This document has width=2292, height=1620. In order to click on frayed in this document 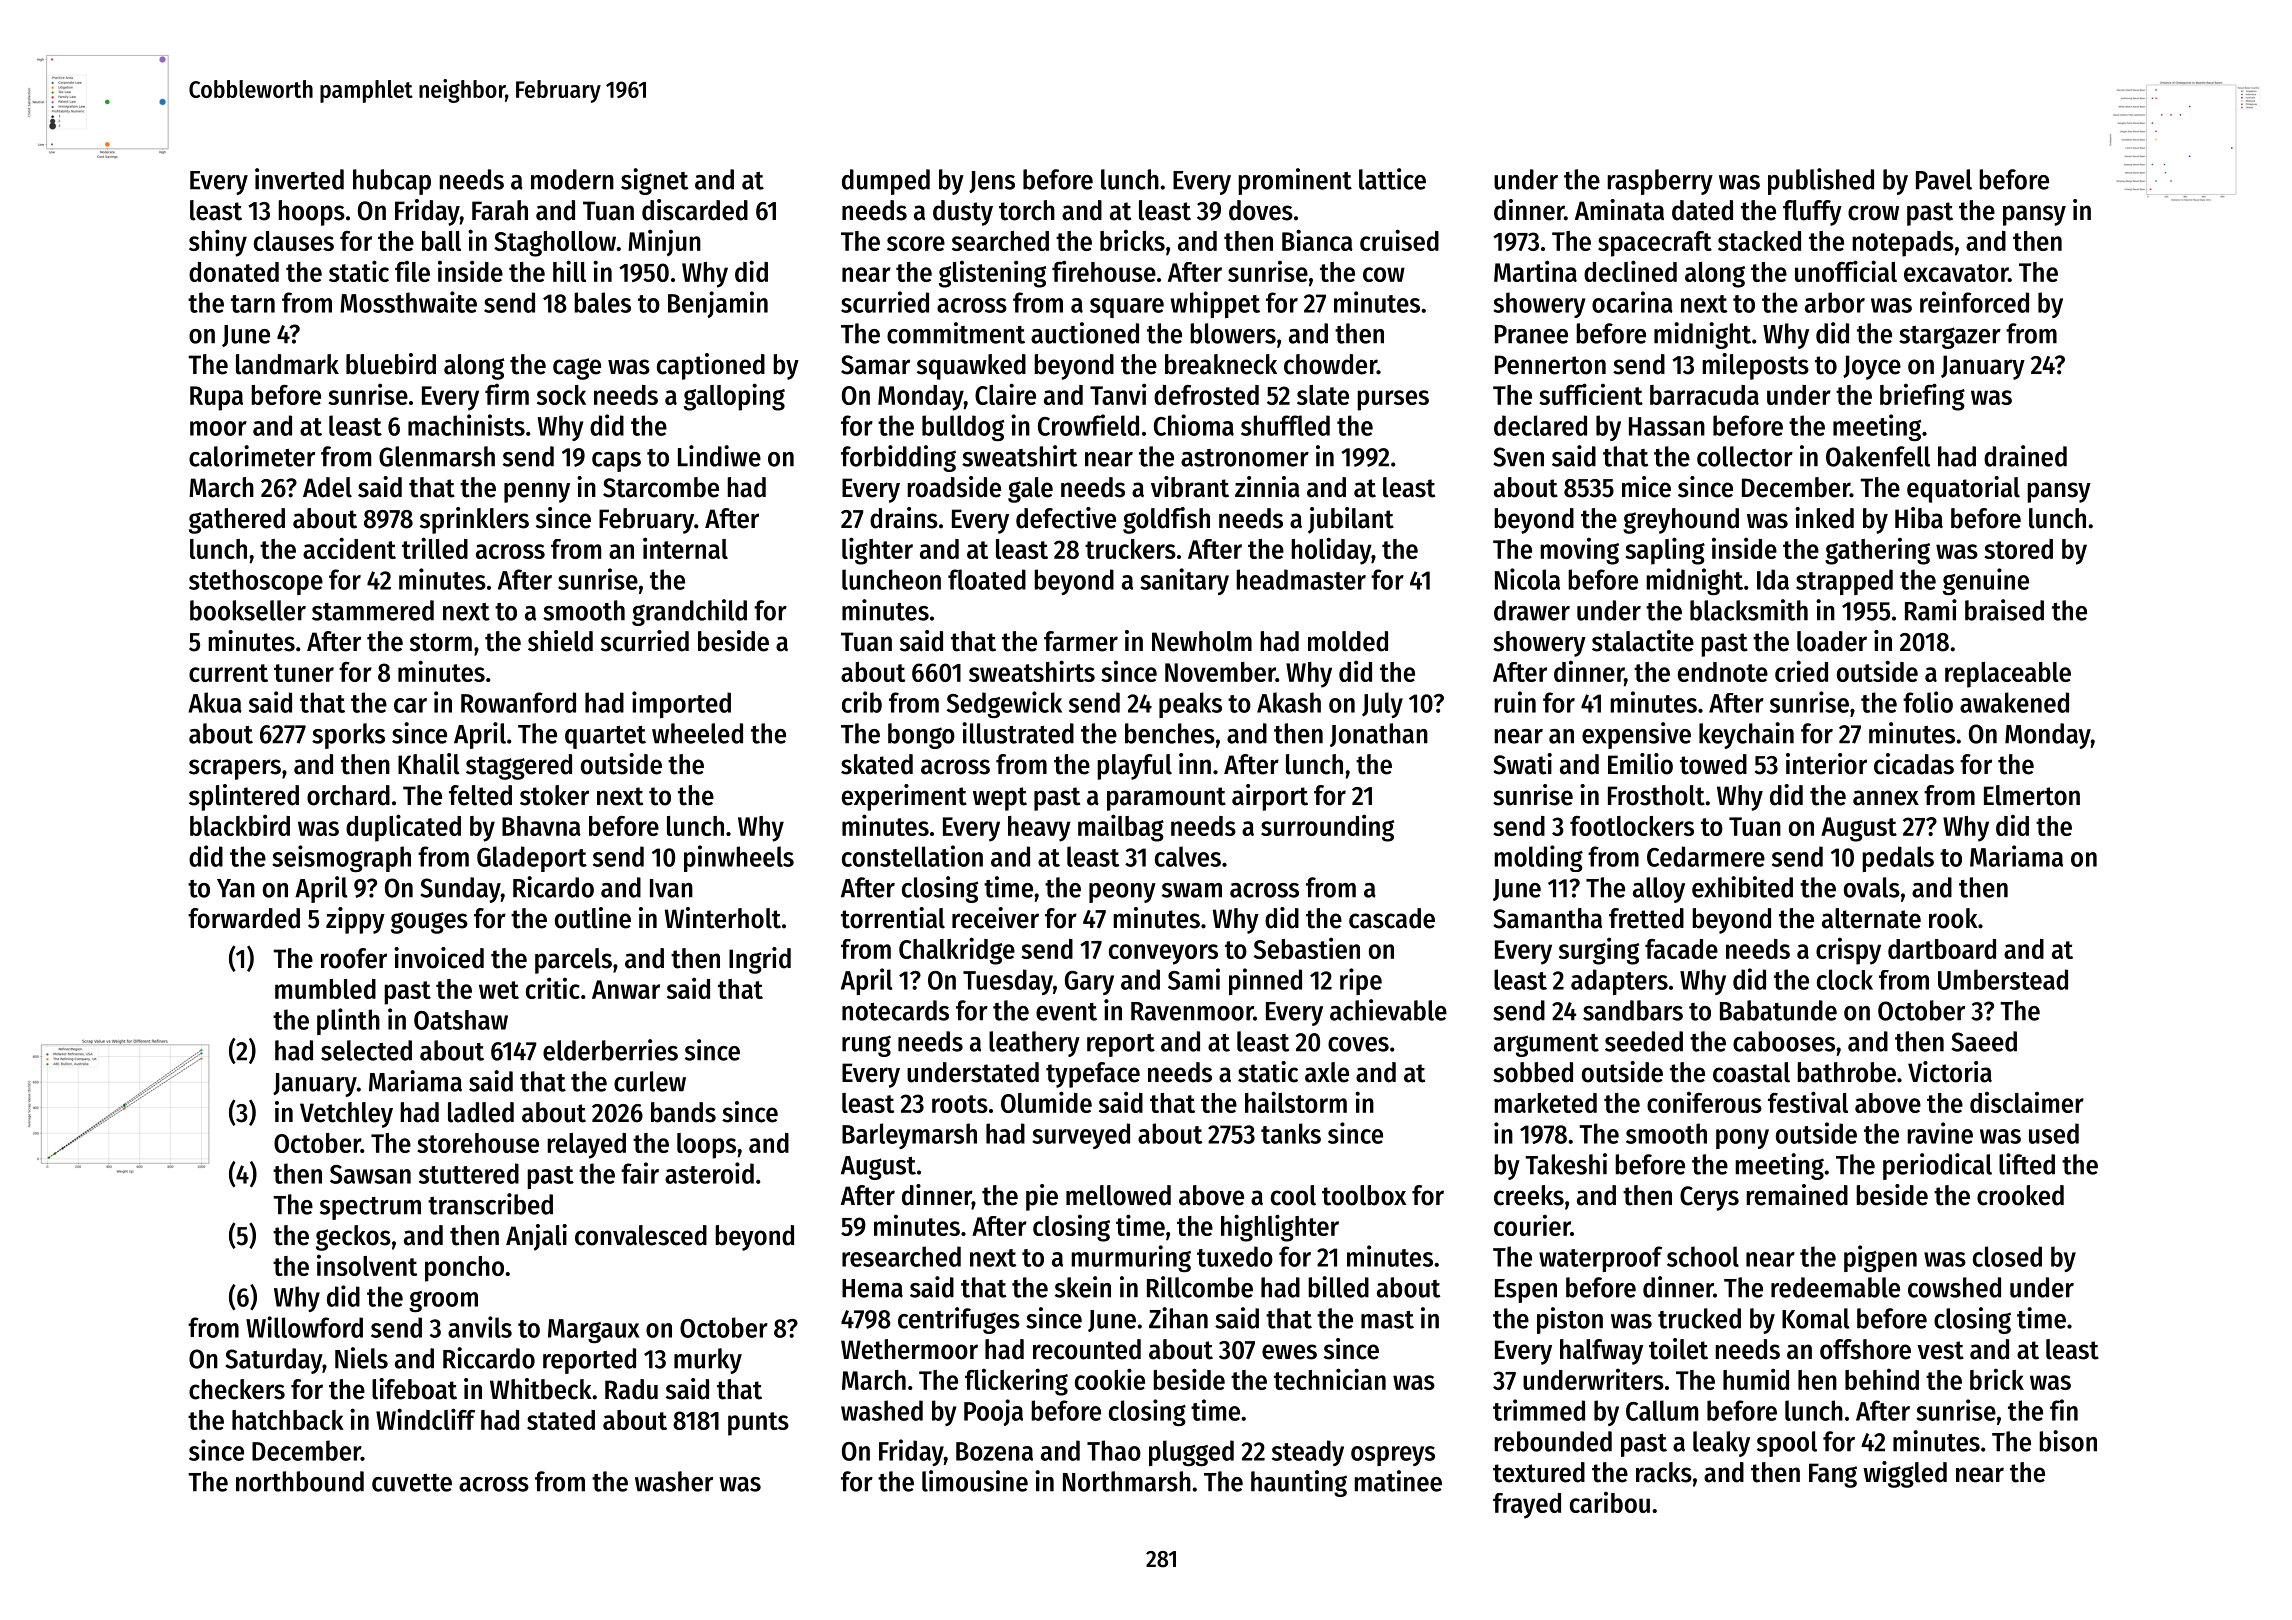, I will do `click(1527, 1506)`.
